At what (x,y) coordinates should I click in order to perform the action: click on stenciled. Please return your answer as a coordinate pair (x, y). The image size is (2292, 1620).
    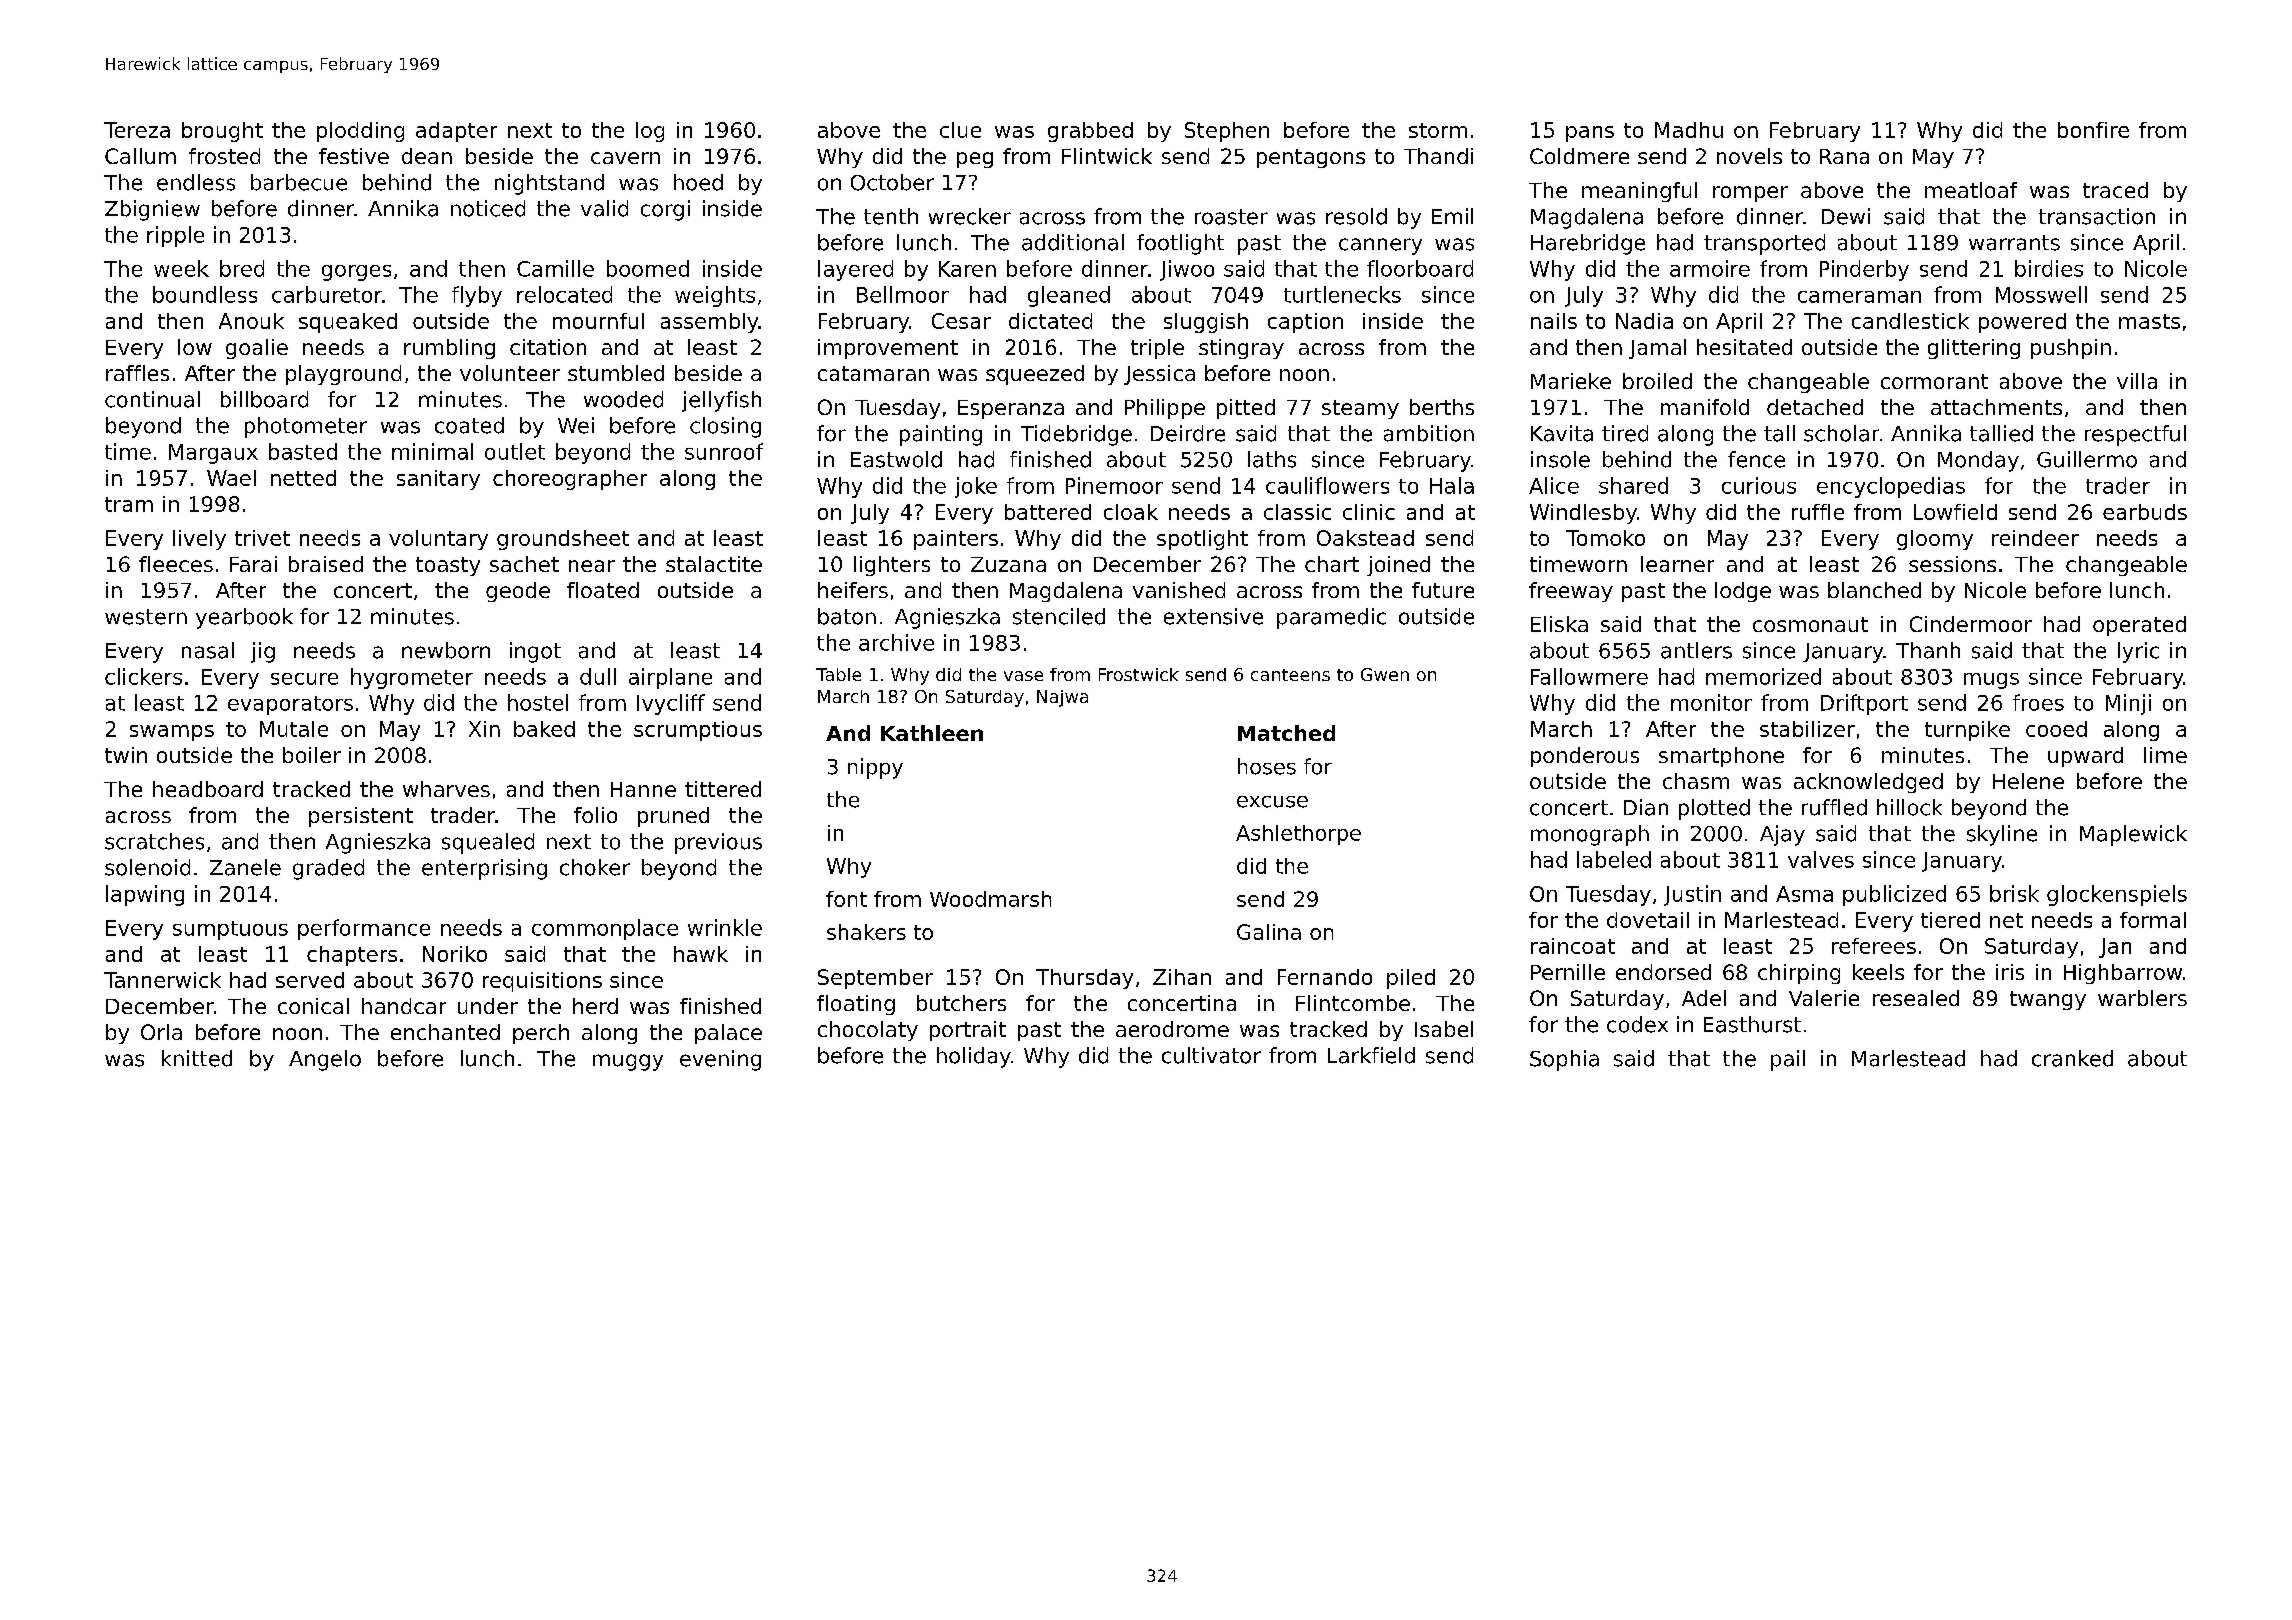
    Looking at the image, I should click on (1059, 616).
